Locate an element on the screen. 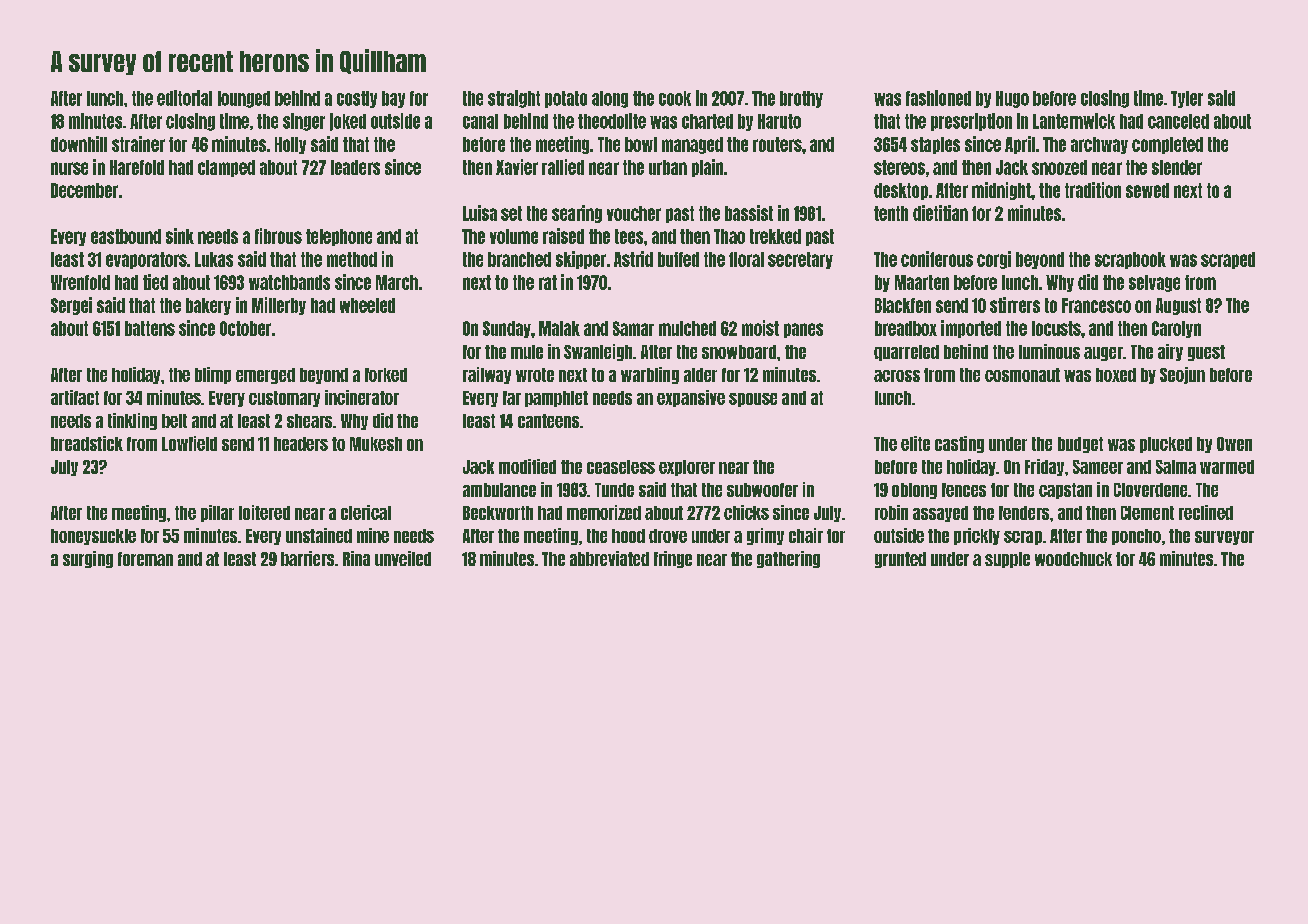 The height and width of the screenshot is (924, 1308). singer is located at coordinates (304, 122).
